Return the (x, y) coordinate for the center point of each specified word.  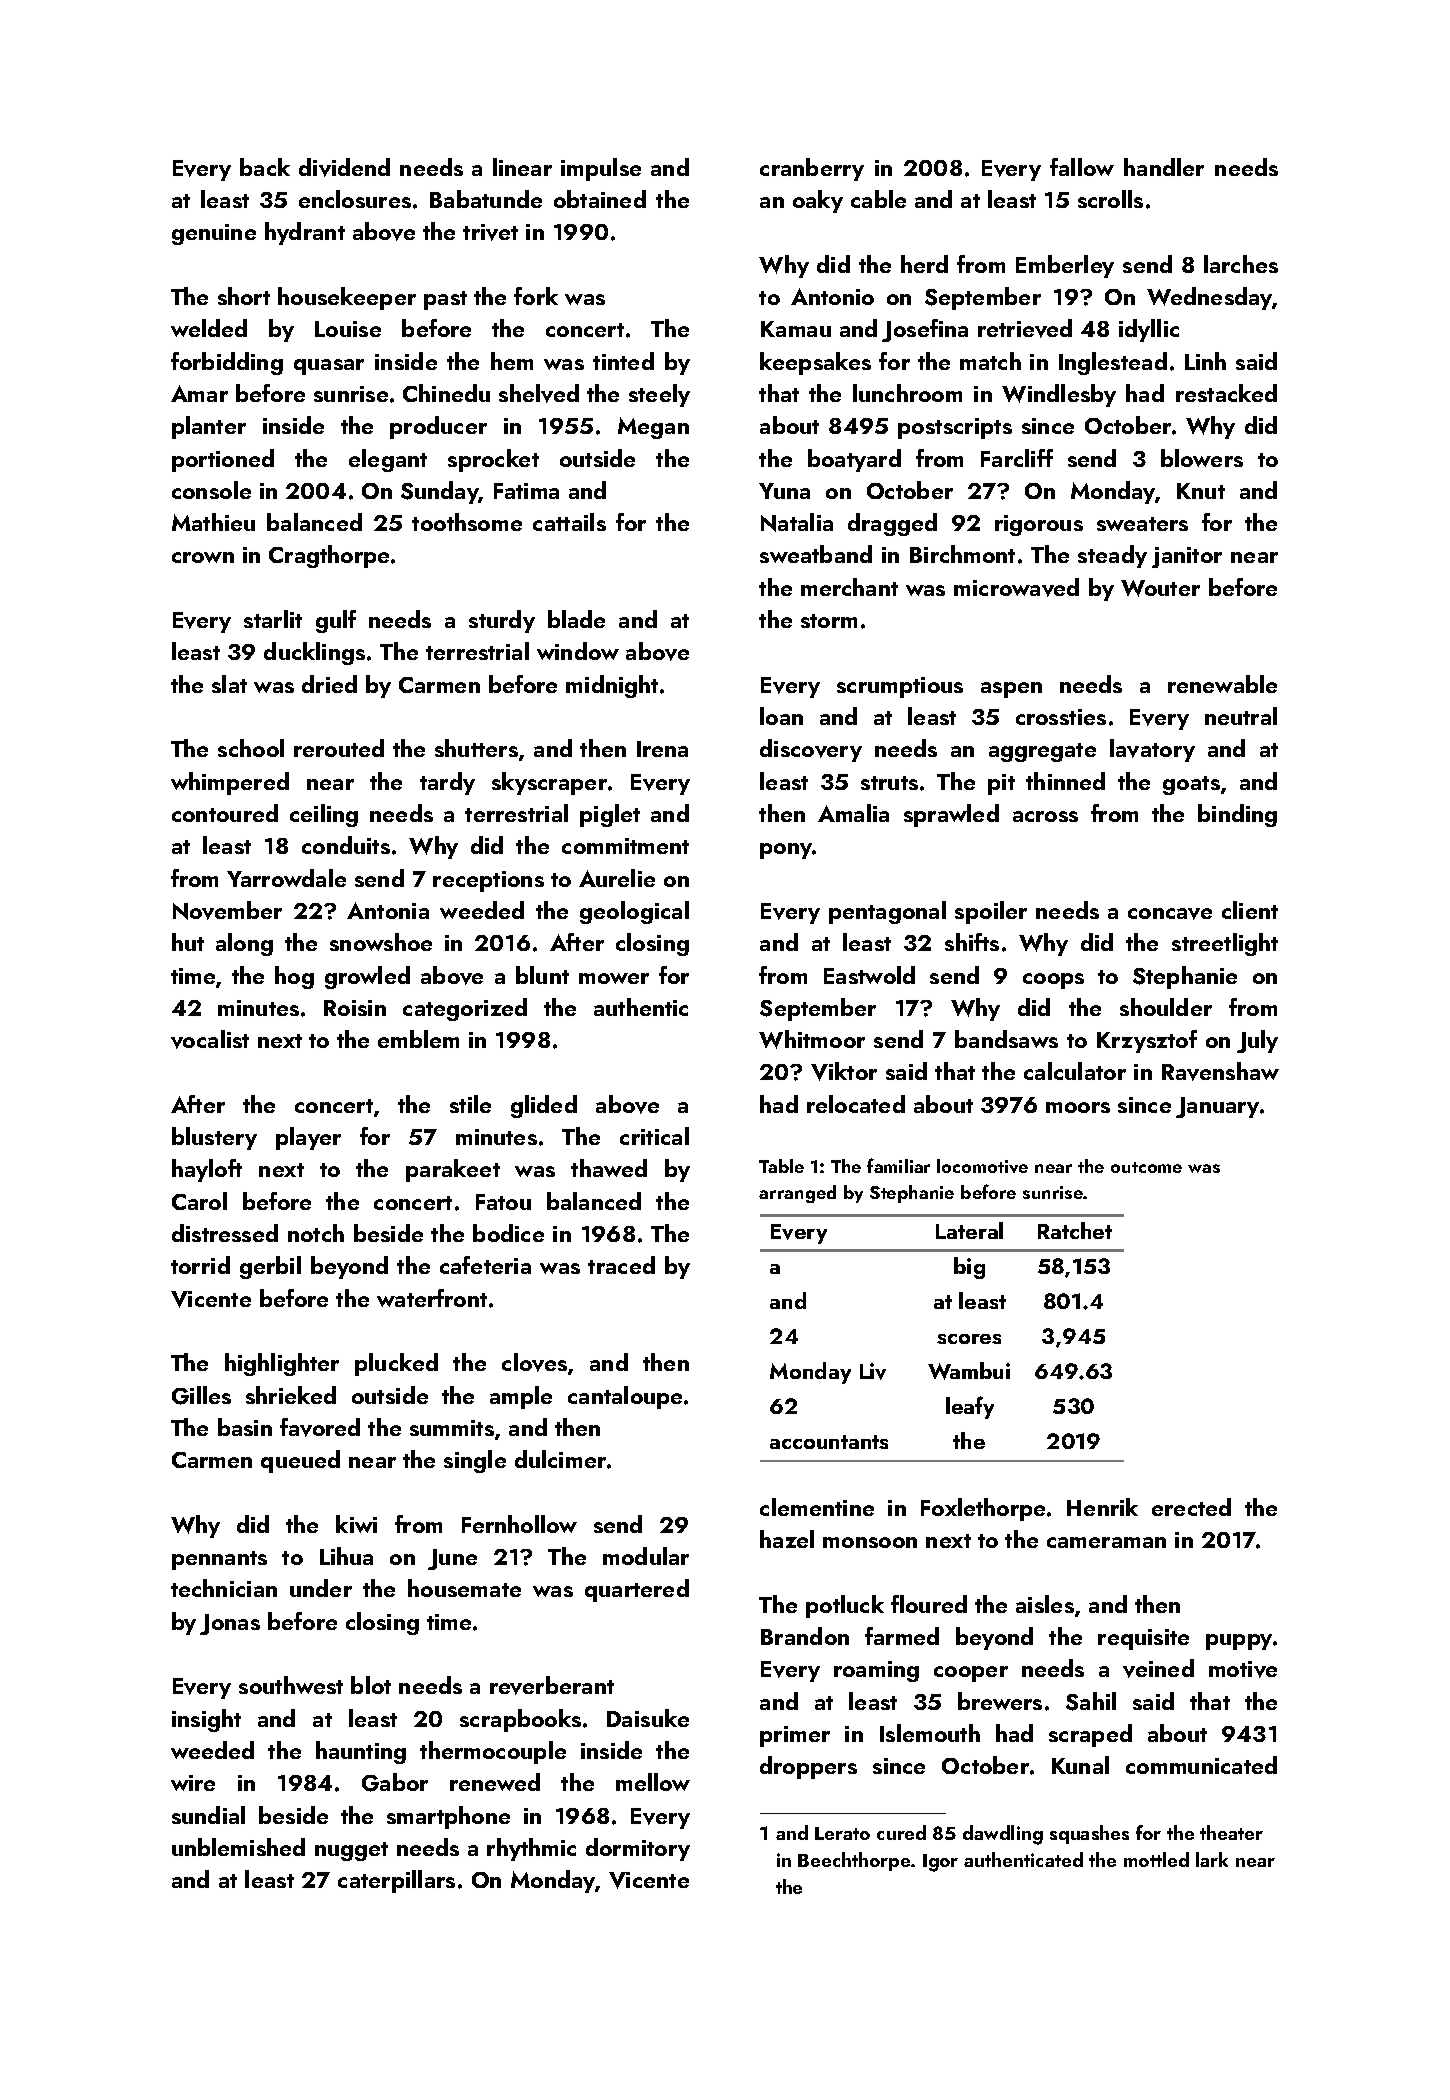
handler (1164, 167)
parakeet (453, 1170)
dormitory (638, 1849)
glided (544, 1106)
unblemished (238, 1847)
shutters (476, 748)
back (265, 167)
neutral (1241, 716)
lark (1212, 1859)
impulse (601, 169)
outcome (1146, 1167)
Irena (662, 749)
